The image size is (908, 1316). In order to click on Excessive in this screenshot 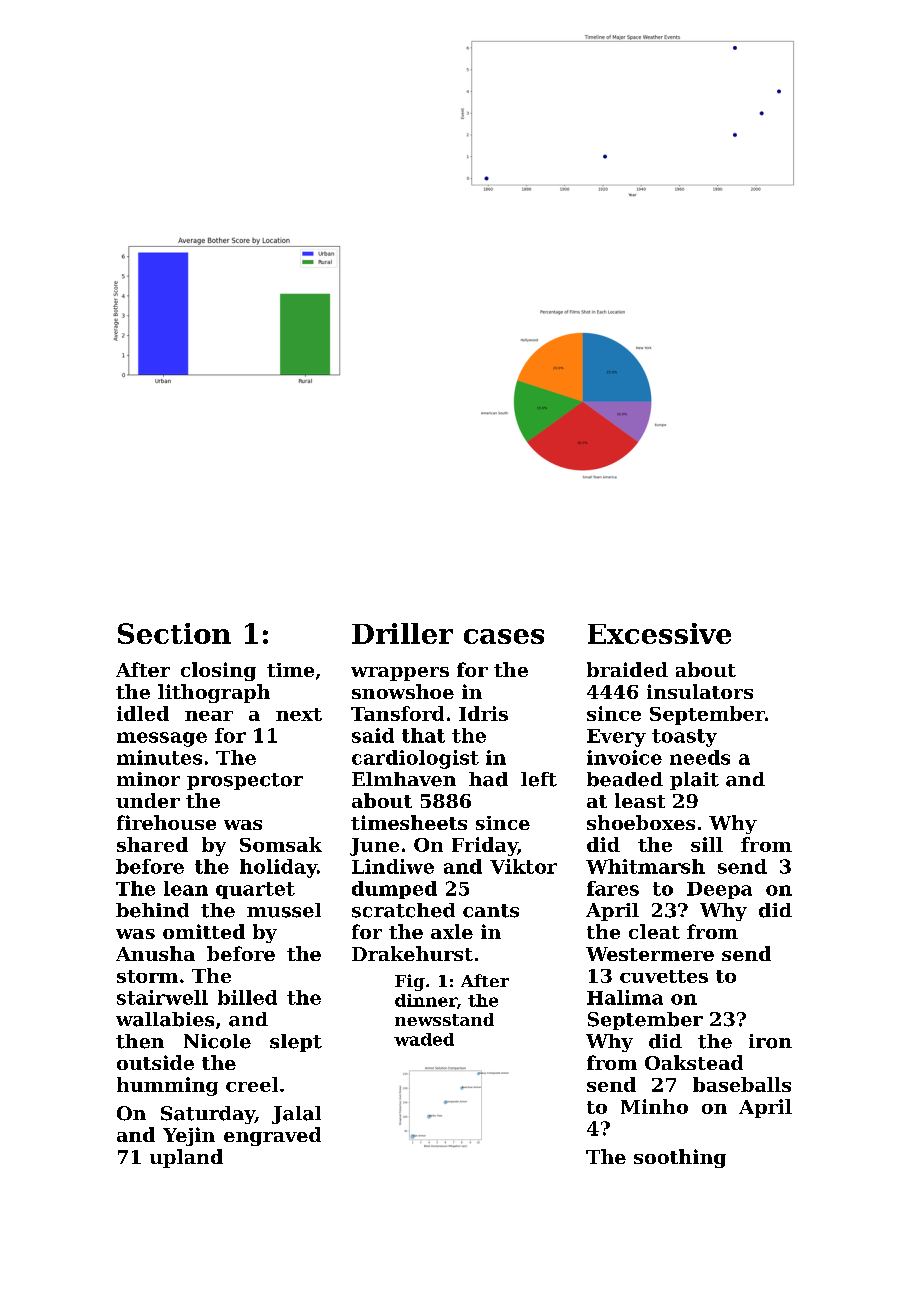, I will do `click(659, 633)`.
